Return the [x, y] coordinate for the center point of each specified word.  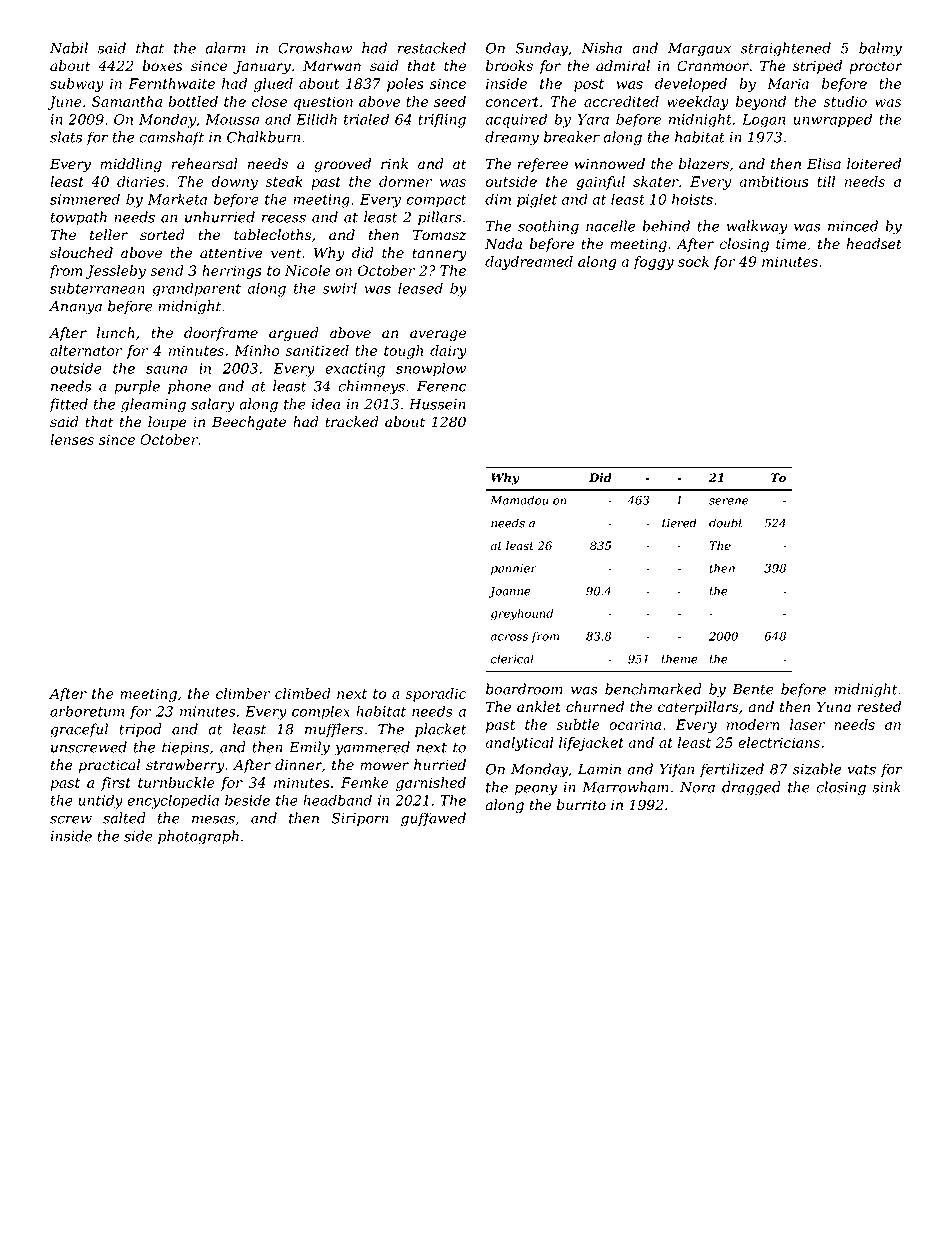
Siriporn [360, 819]
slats [66, 137]
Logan [763, 121]
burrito [581, 805]
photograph [198, 837]
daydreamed [529, 263]
